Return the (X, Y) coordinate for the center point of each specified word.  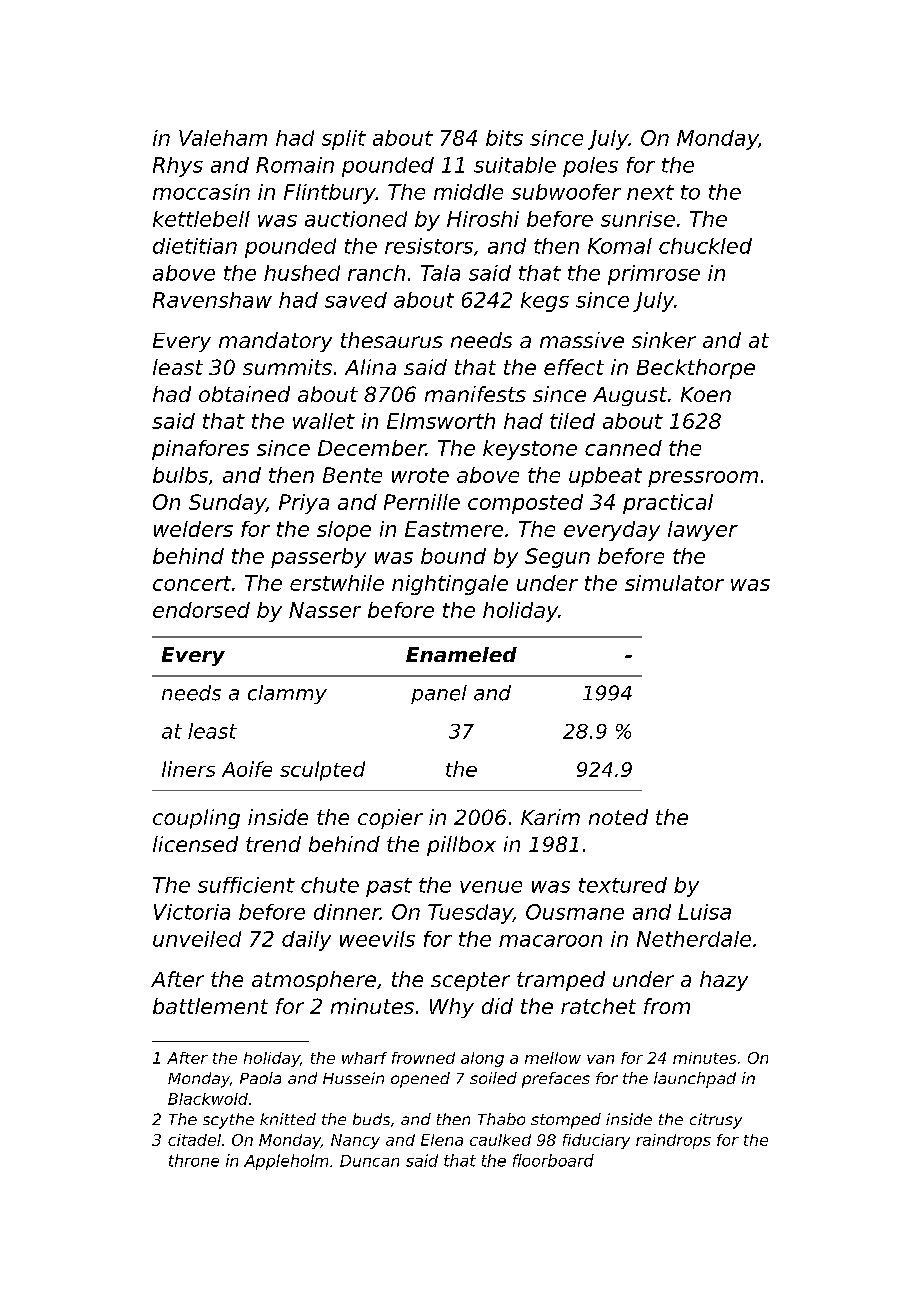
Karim (550, 817)
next (650, 192)
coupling (196, 819)
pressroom (703, 479)
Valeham (223, 138)
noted (618, 817)
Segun (557, 558)
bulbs (180, 475)
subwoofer (566, 192)
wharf (364, 1058)
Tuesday (470, 914)
